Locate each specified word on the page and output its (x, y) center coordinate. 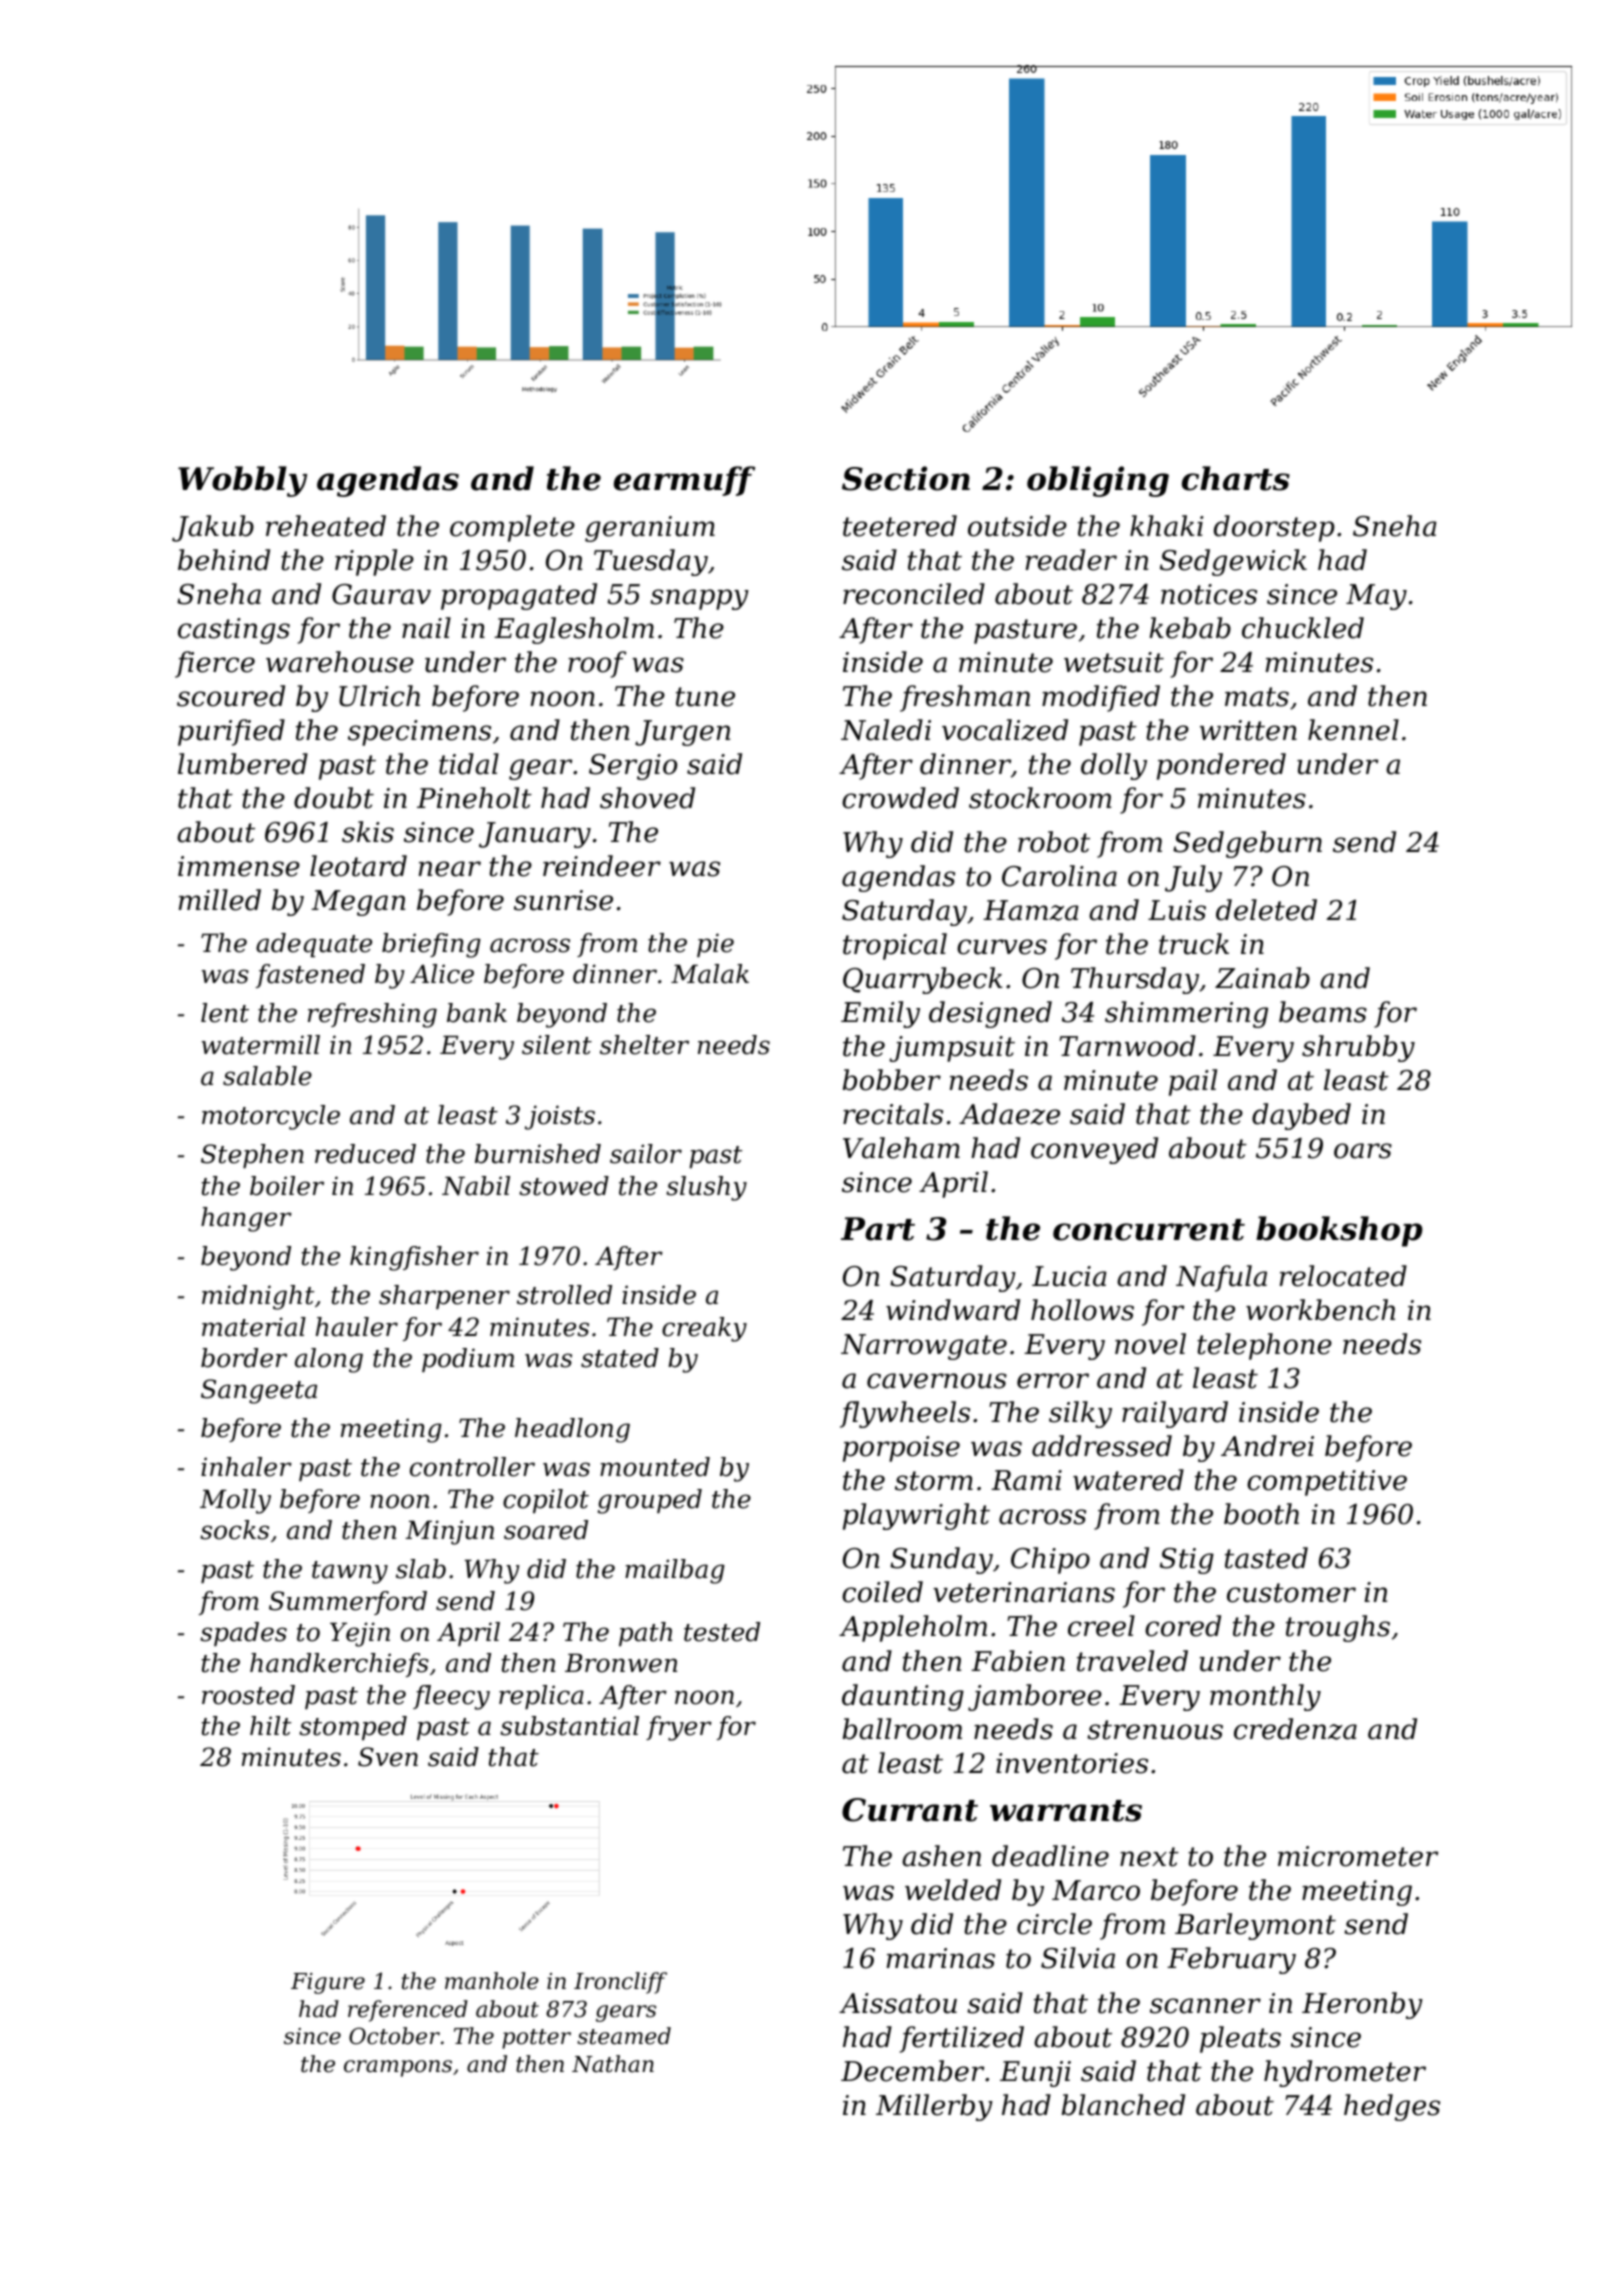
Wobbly (242, 481)
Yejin (360, 1634)
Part (878, 1229)
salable (267, 1076)
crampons (398, 2068)
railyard (1175, 1414)
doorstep (1274, 528)
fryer (679, 1728)
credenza (1295, 1729)
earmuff (684, 481)
